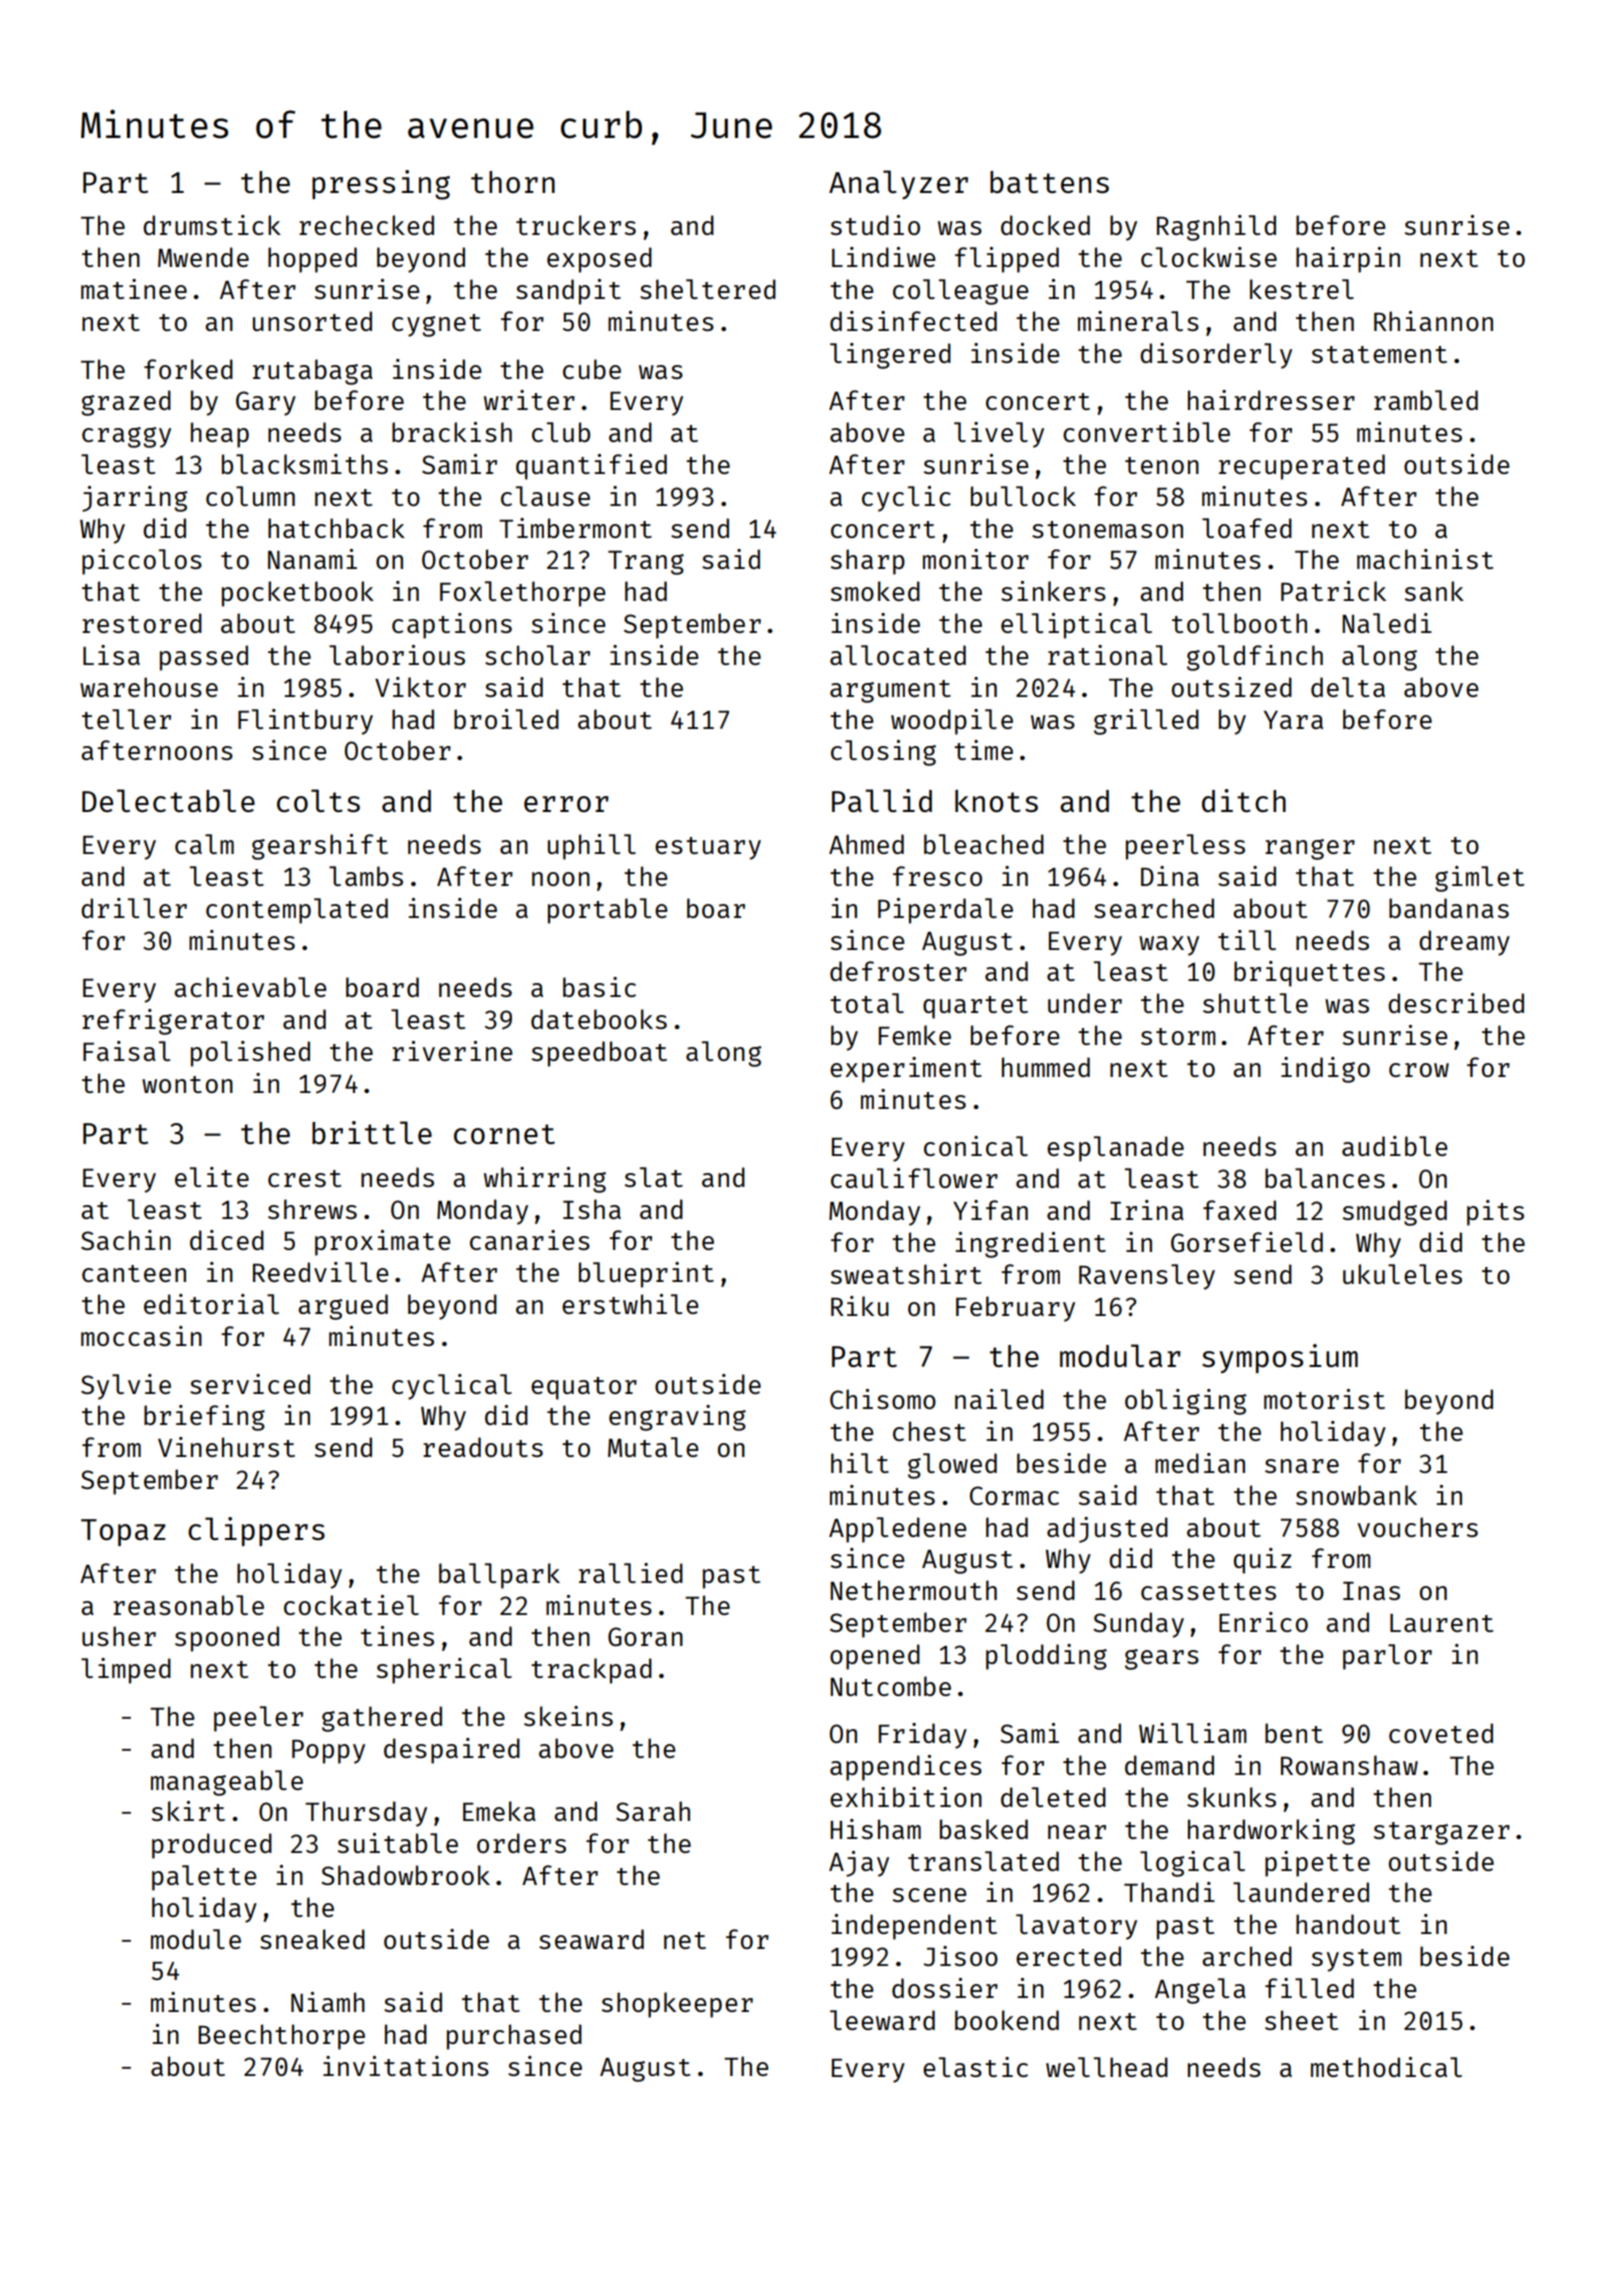 This screenshot has width=1620, height=2292. I want to click on waxy, so click(1169, 946).
